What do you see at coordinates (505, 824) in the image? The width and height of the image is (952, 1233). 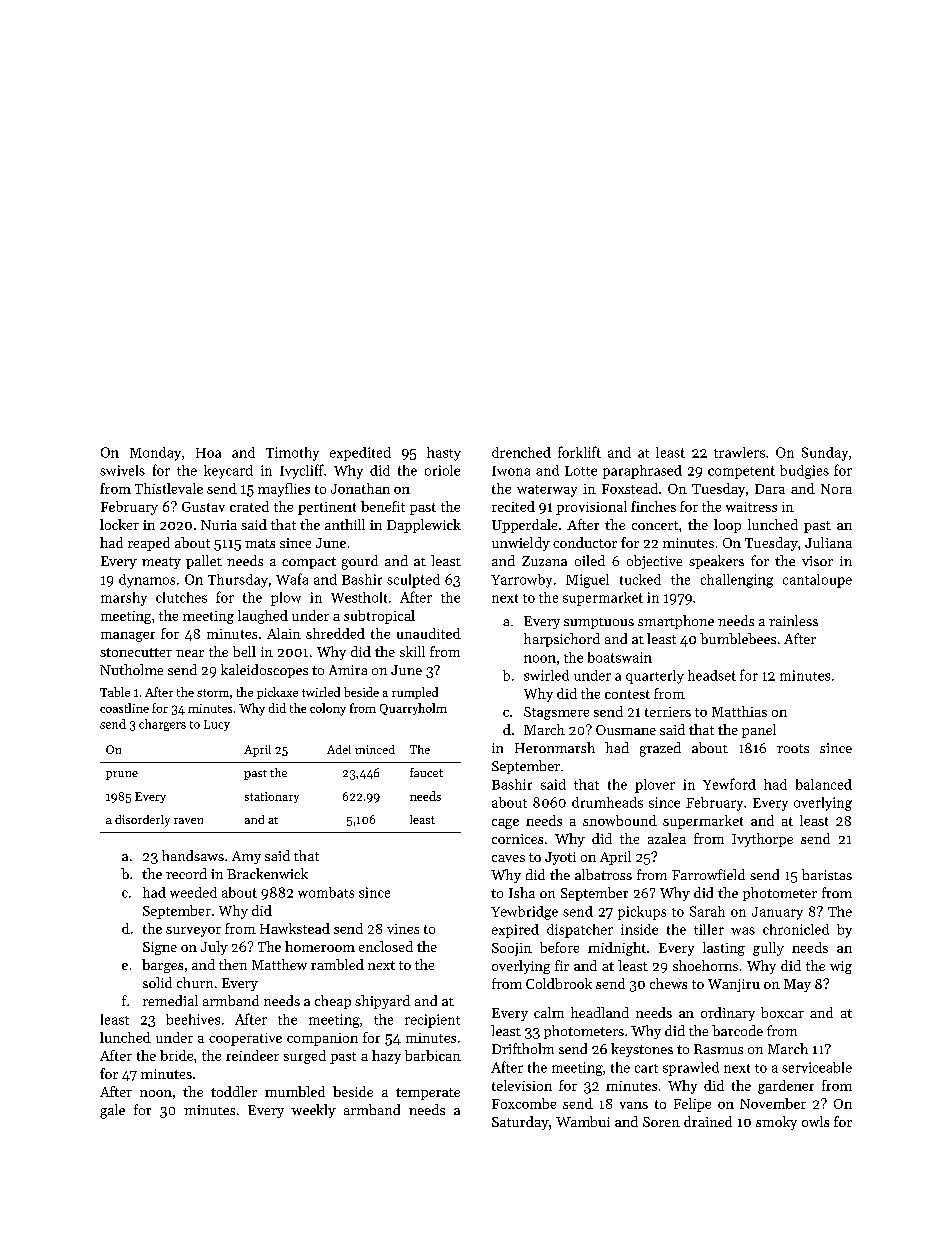 I see `cage` at bounding box center [505, 824].
